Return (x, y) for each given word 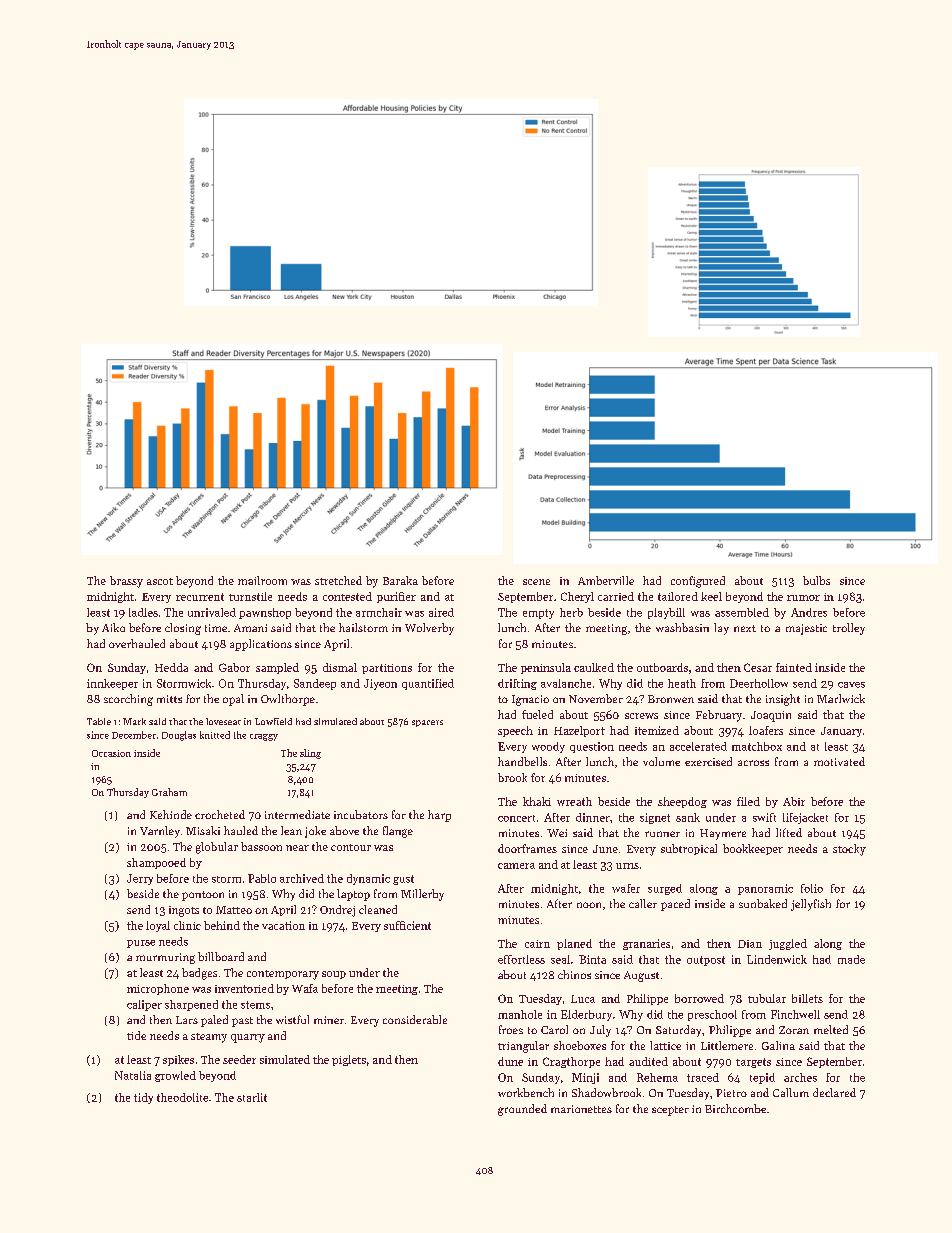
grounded (522, 1110)
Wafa (305, 988)
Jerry (140, 879)
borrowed (699, 998)
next (745, 628)
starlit (252, 1097)
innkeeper (112, 684)
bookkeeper (753, 849)
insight (783, 700)
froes (511, 1029)
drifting (517, 684)
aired (441, 612)
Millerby (422, 895)
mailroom (262, 580)
